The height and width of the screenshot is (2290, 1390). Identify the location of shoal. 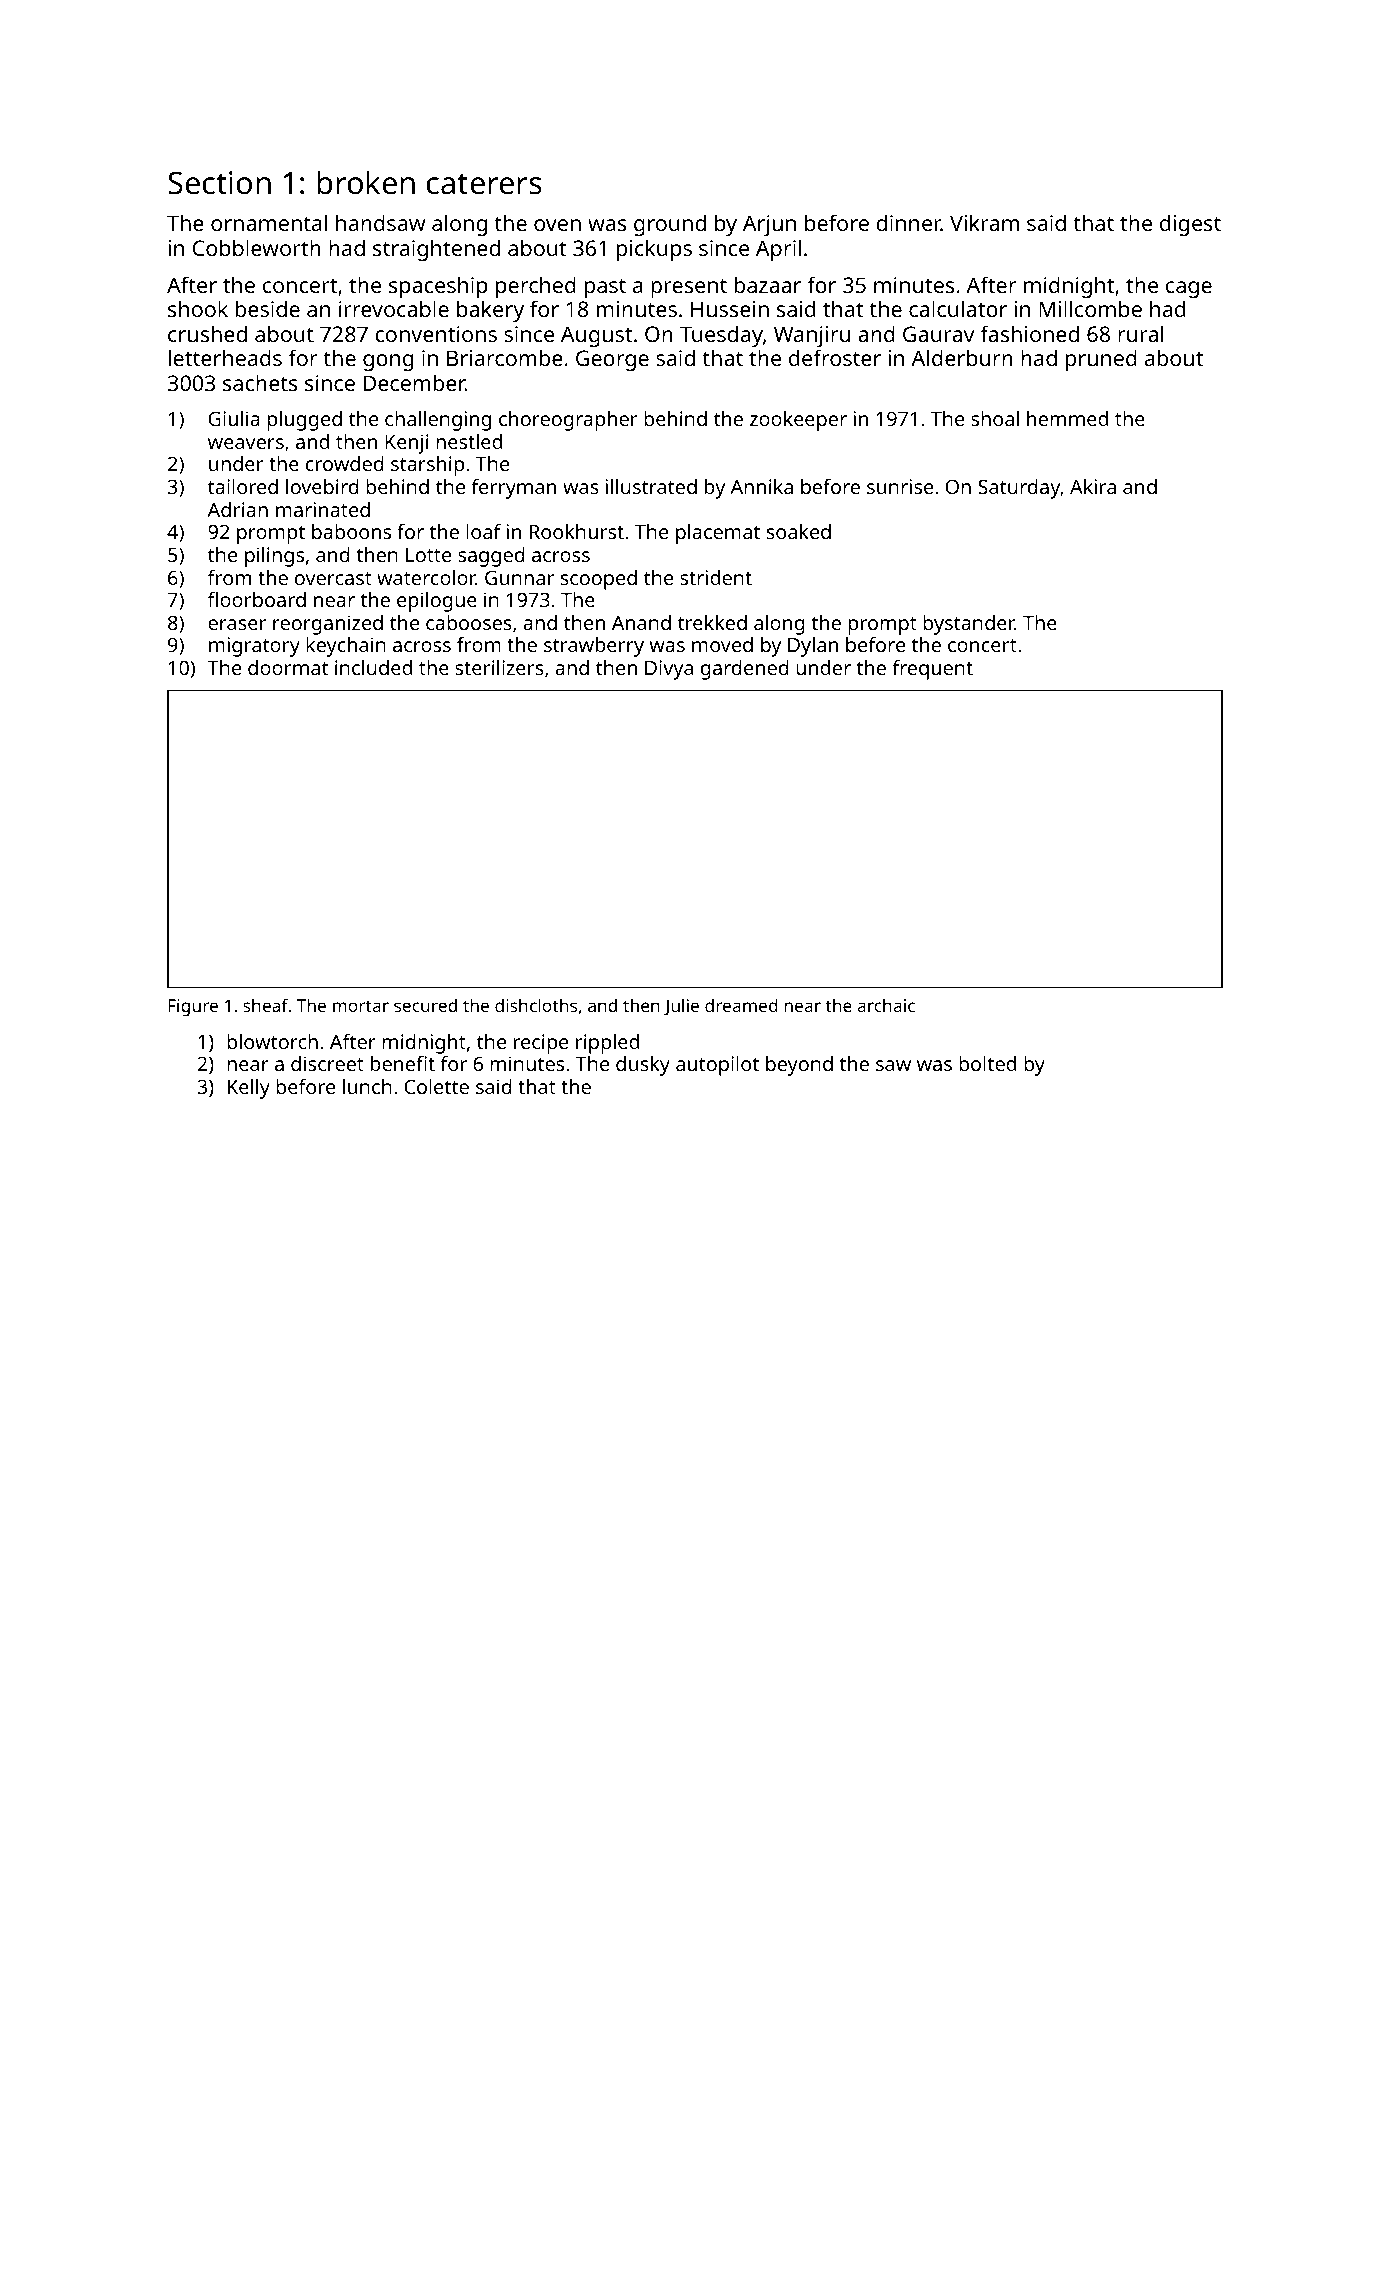
(995, 418).
